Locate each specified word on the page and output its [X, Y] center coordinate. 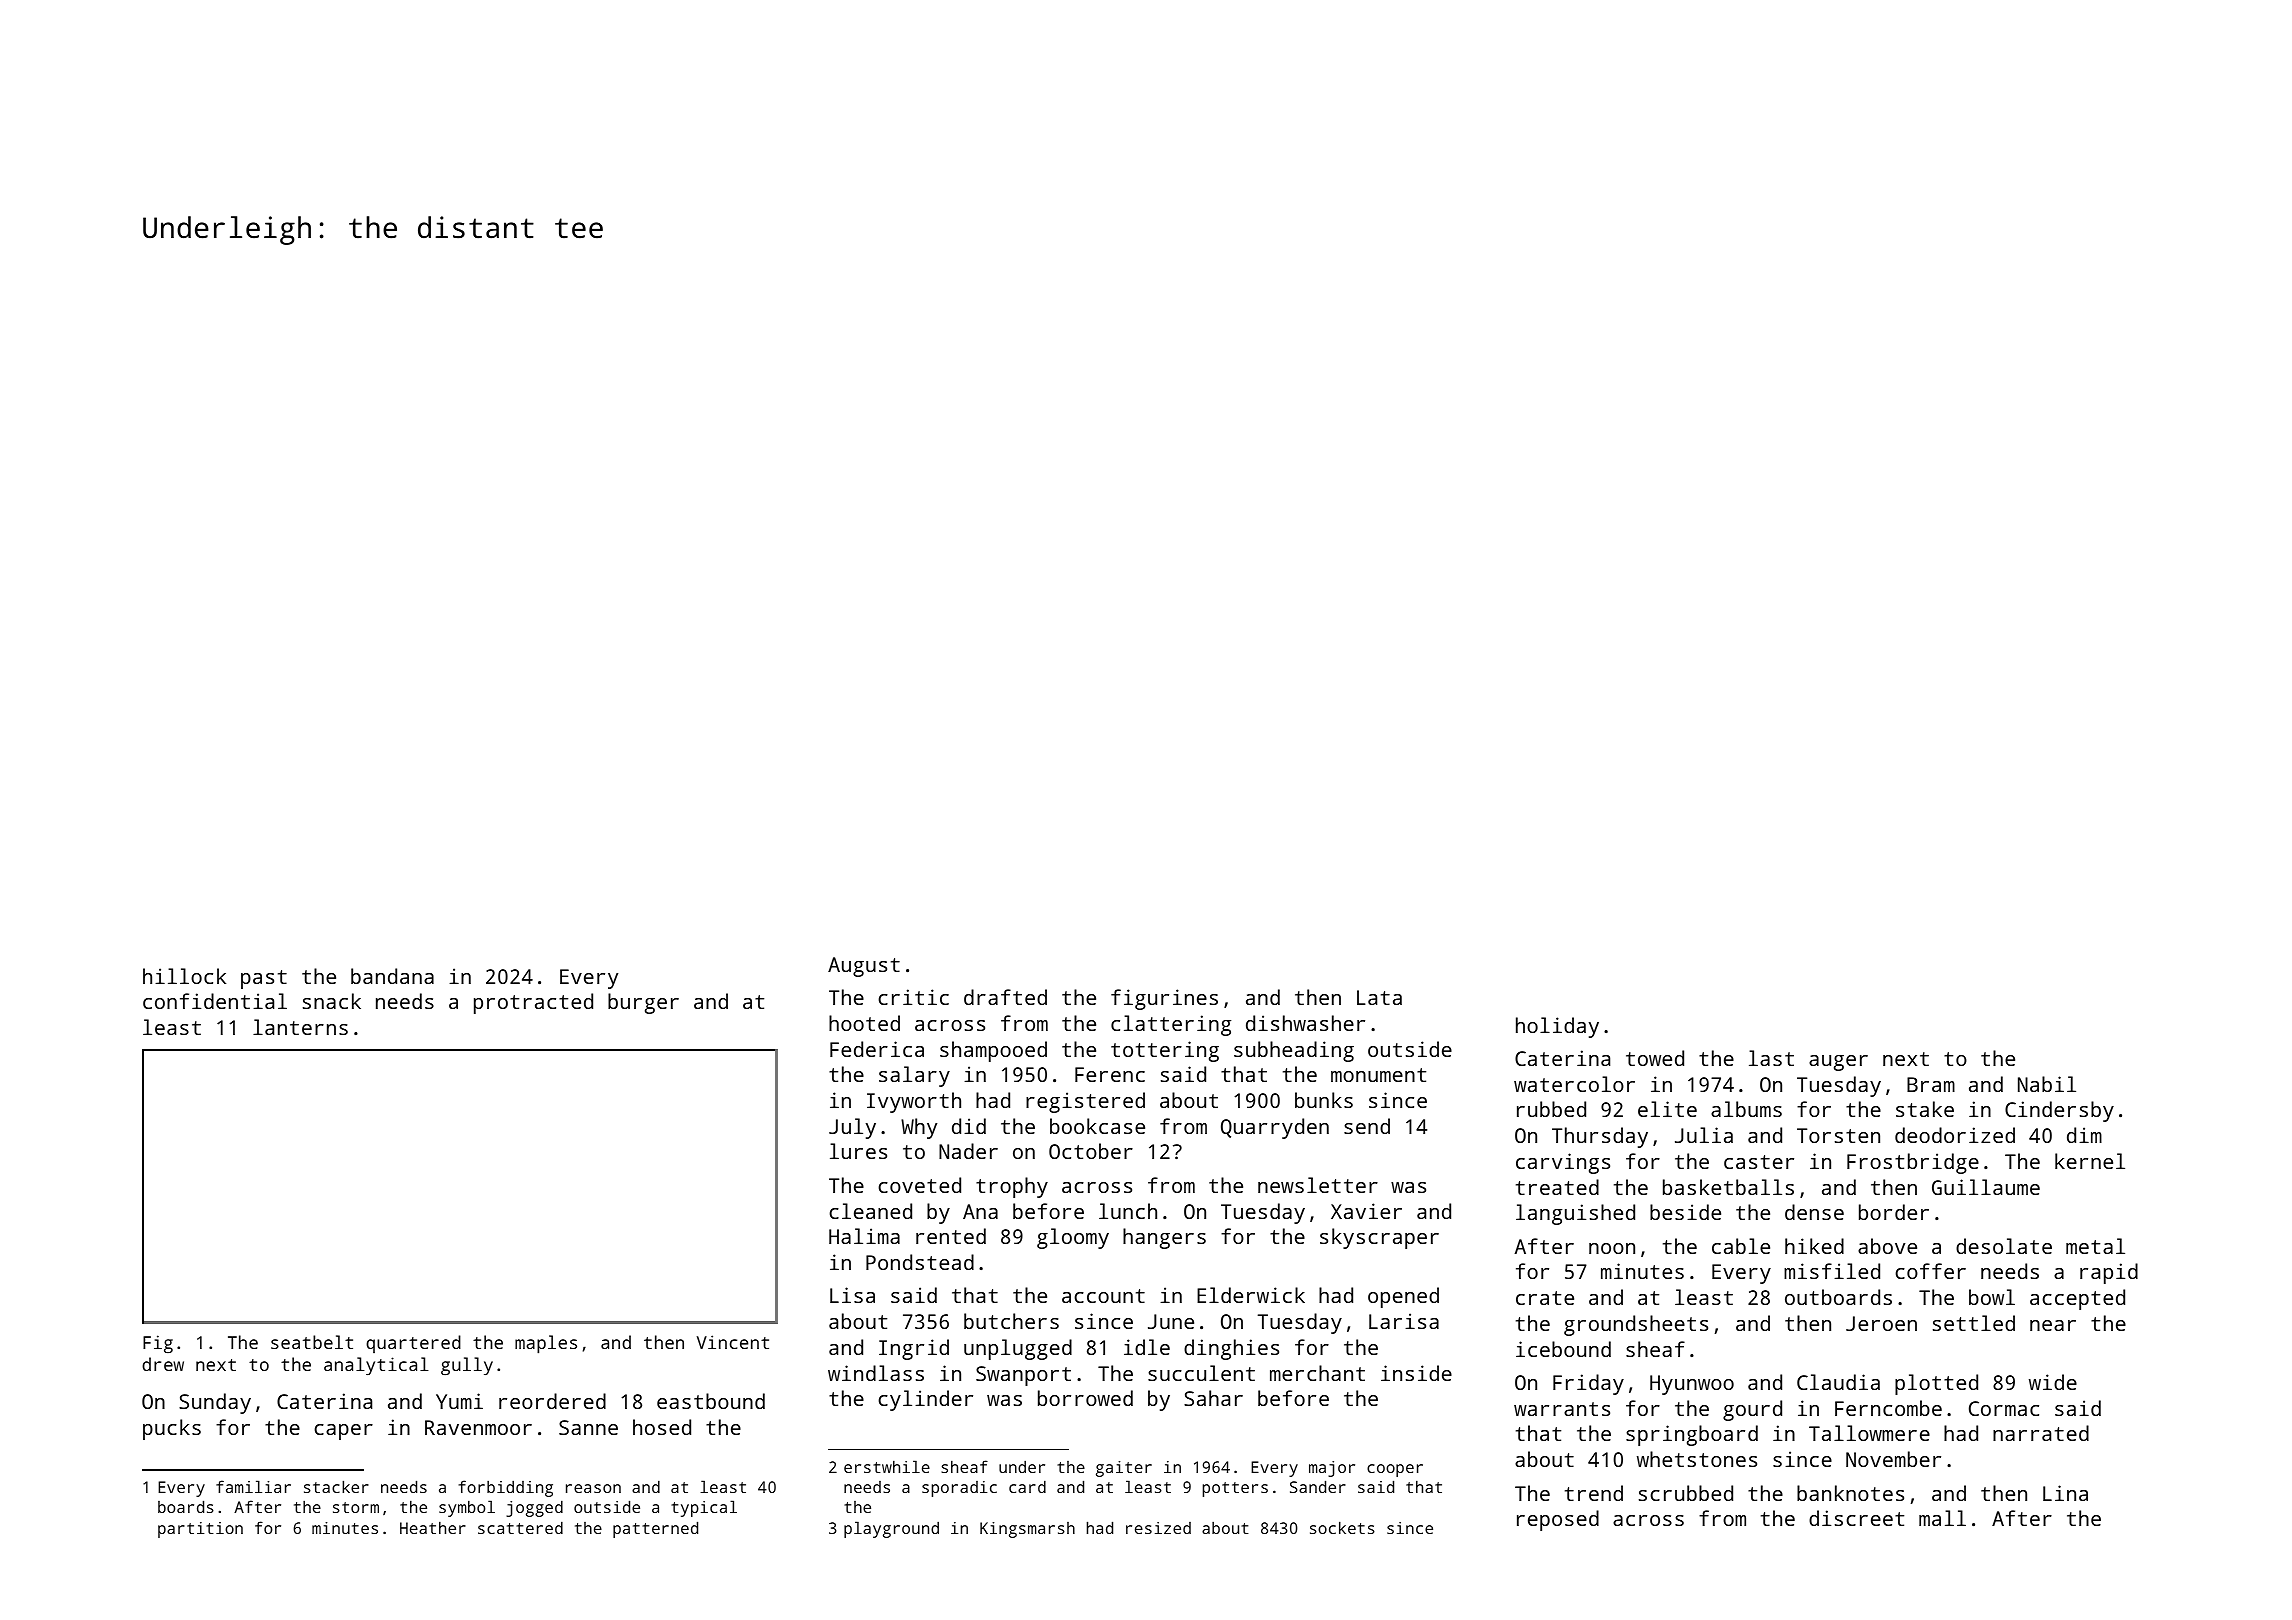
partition [200, 1530]
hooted [864, 1023]
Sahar [1213, 1398]
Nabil [2047, 1084]
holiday [1557, 1027]
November [1893, 1459]
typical [704, 1508]
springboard [1692, 1435]
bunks [1324, 1100]
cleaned [870, 1211]
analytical [376, 1366]
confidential [215, 1001]
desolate [2004, 1246]
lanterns [300, 1027]
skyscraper [1379, 1238]
